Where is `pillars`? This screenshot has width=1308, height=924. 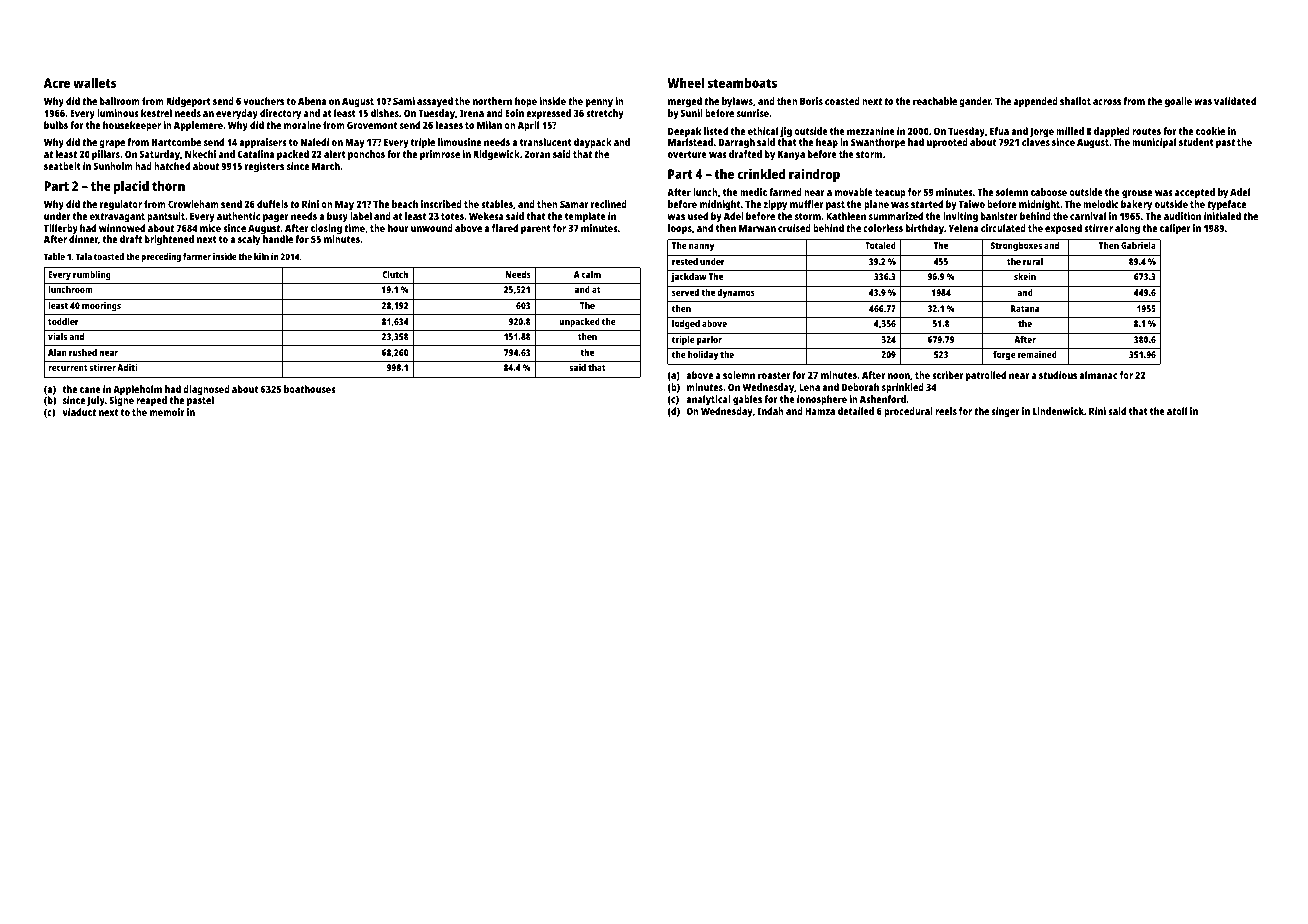 pillars is located at coordinates (106, 155).
